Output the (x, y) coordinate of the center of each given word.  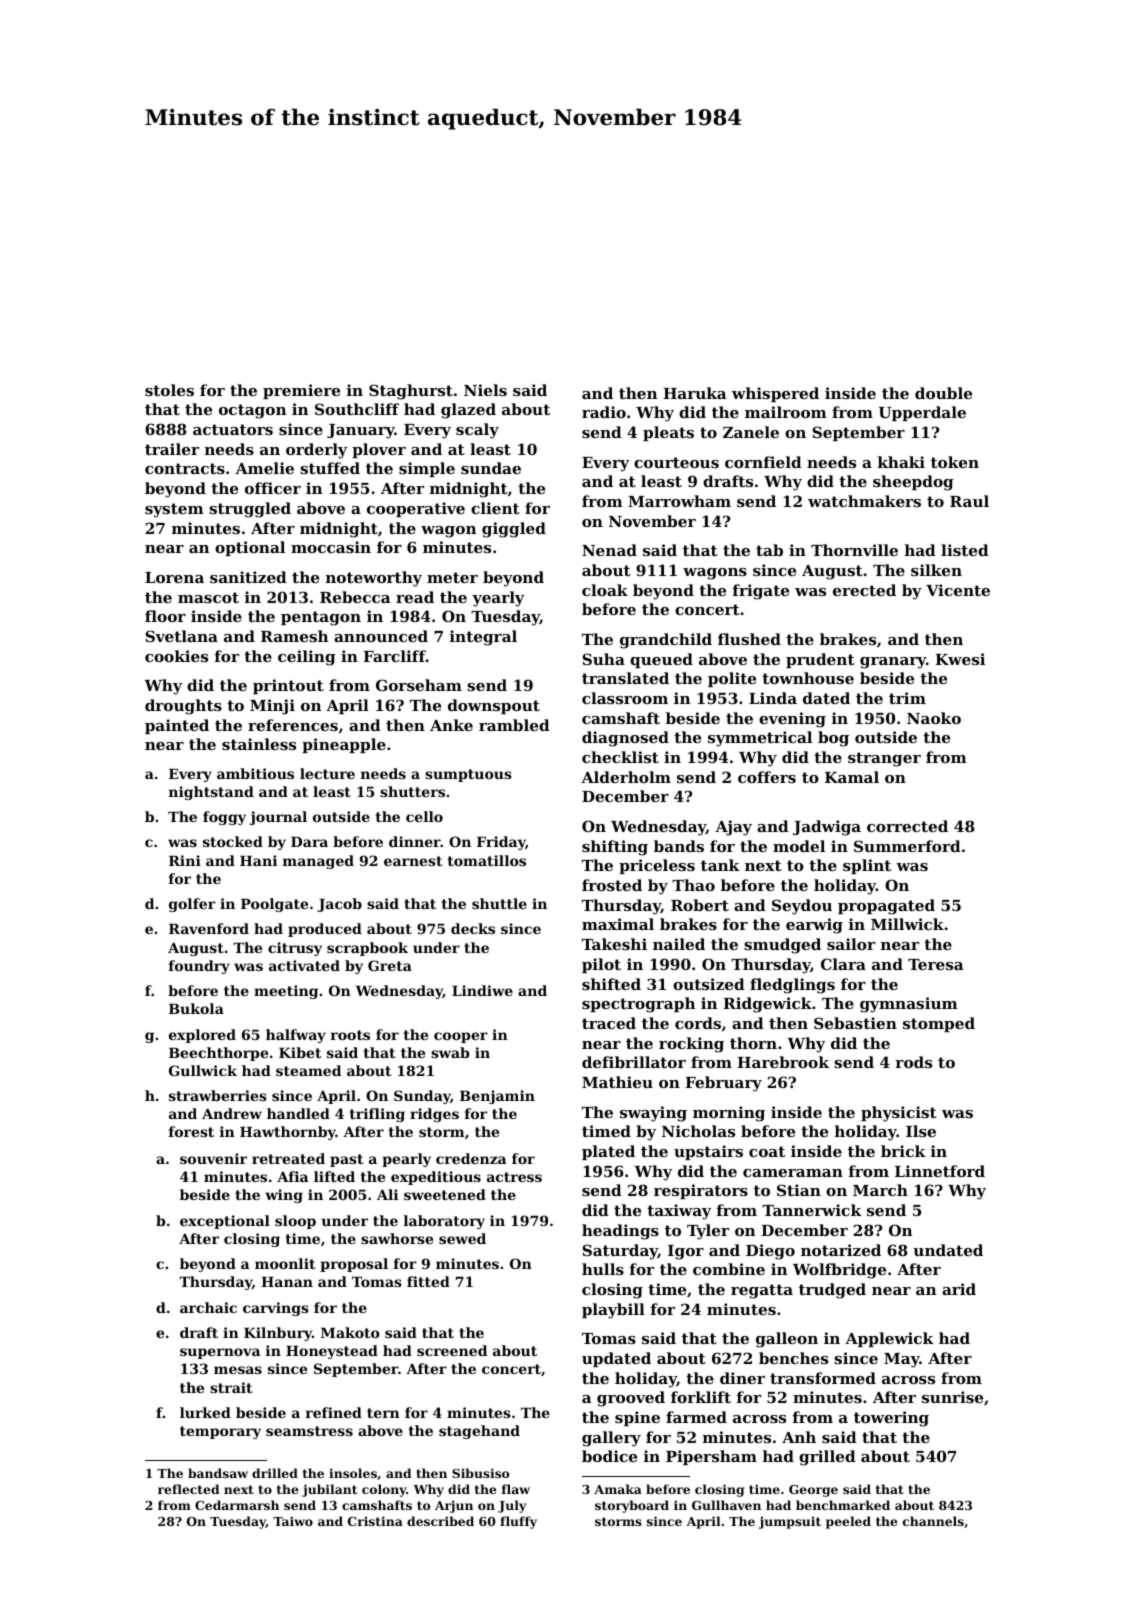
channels (933, 1521)
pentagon (321, 618)
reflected (189, 1489)
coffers (767, 777)
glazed (468, 411)
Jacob (339, 905)
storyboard (632, 1506)
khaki (901, 462)
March (880, 1190)
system (174, 510)
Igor (686, 1252)
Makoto (350, 1332)
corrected (907, 826)
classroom (625, 698)
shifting (615, 848)
